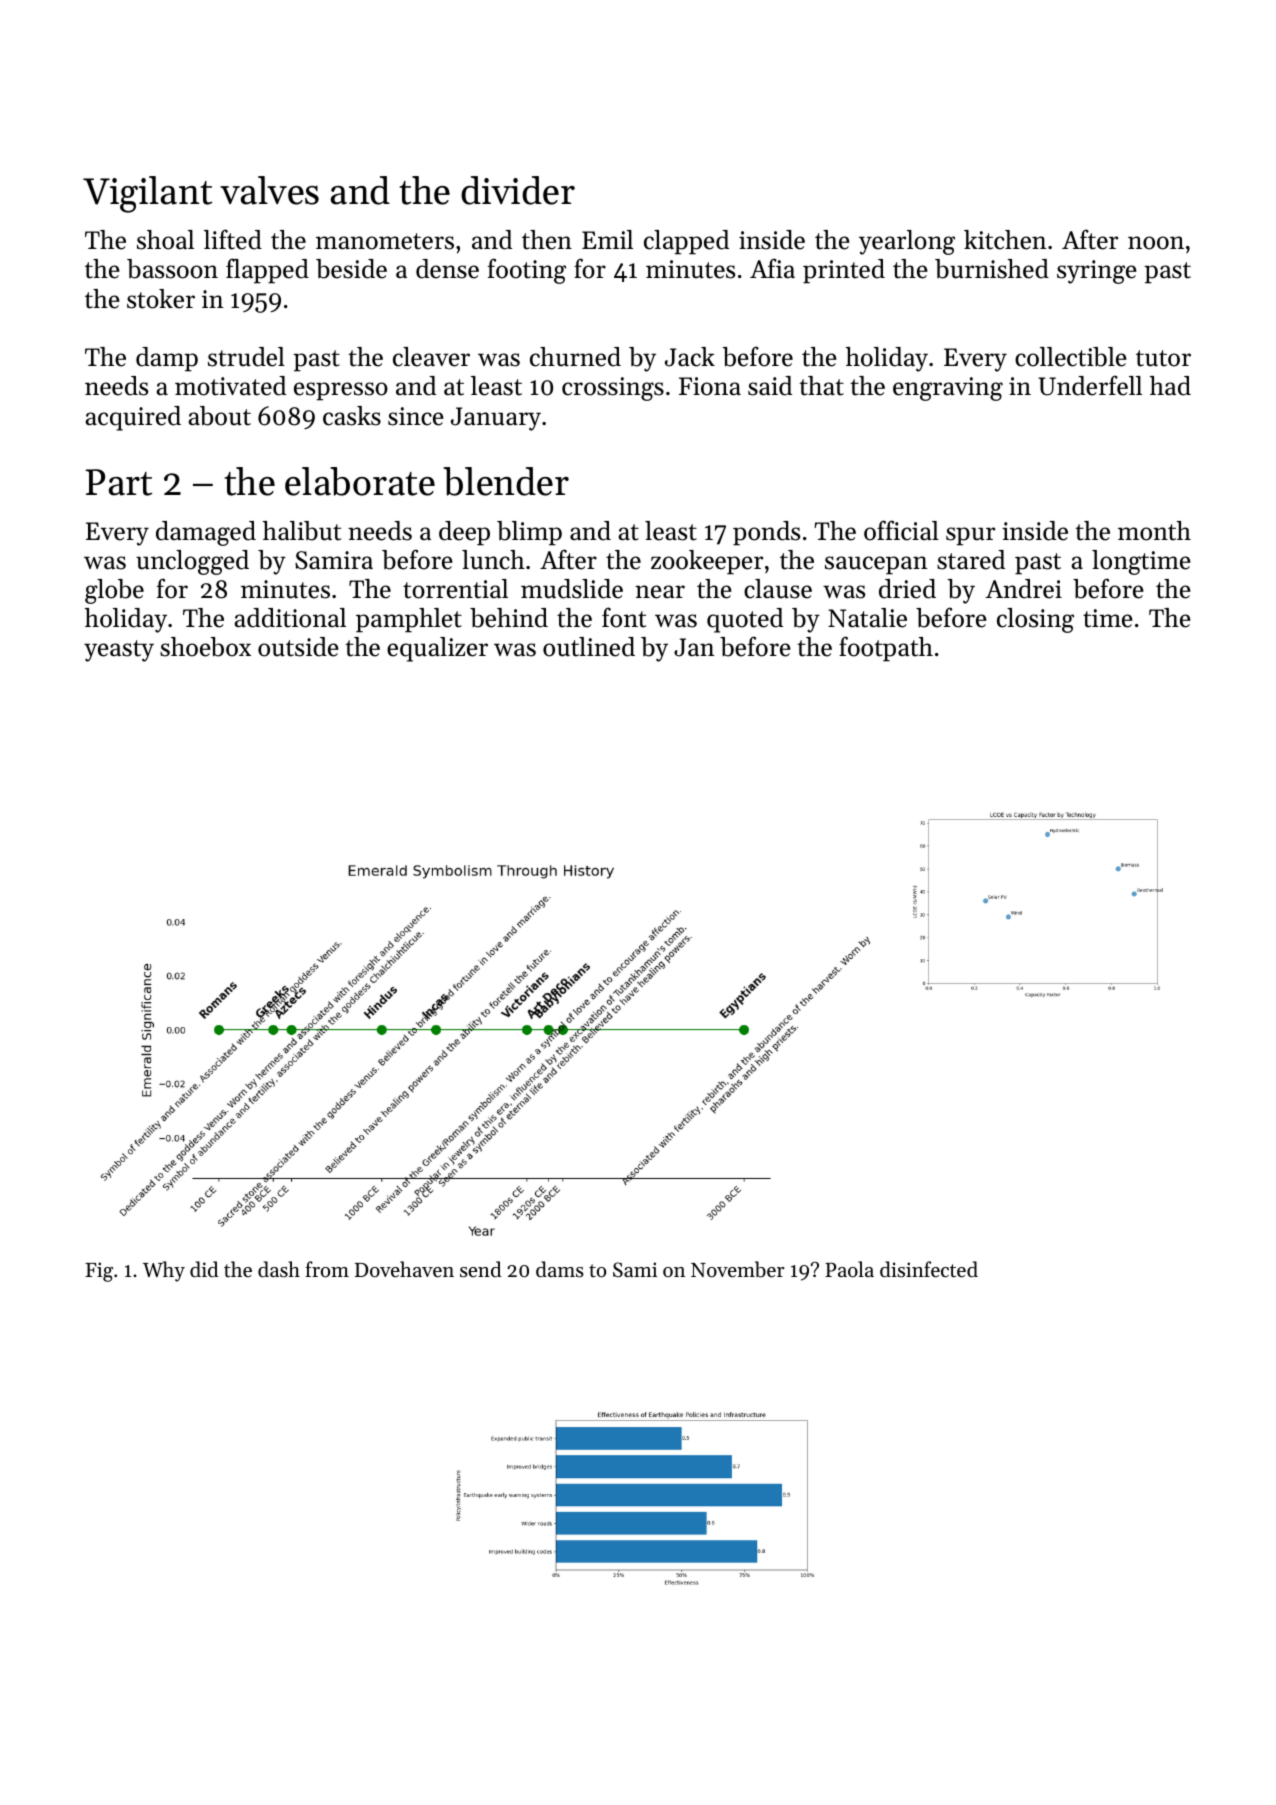  Describe the element at coordinates (707, 562) in the page. I see `zookeeper` at that location.
